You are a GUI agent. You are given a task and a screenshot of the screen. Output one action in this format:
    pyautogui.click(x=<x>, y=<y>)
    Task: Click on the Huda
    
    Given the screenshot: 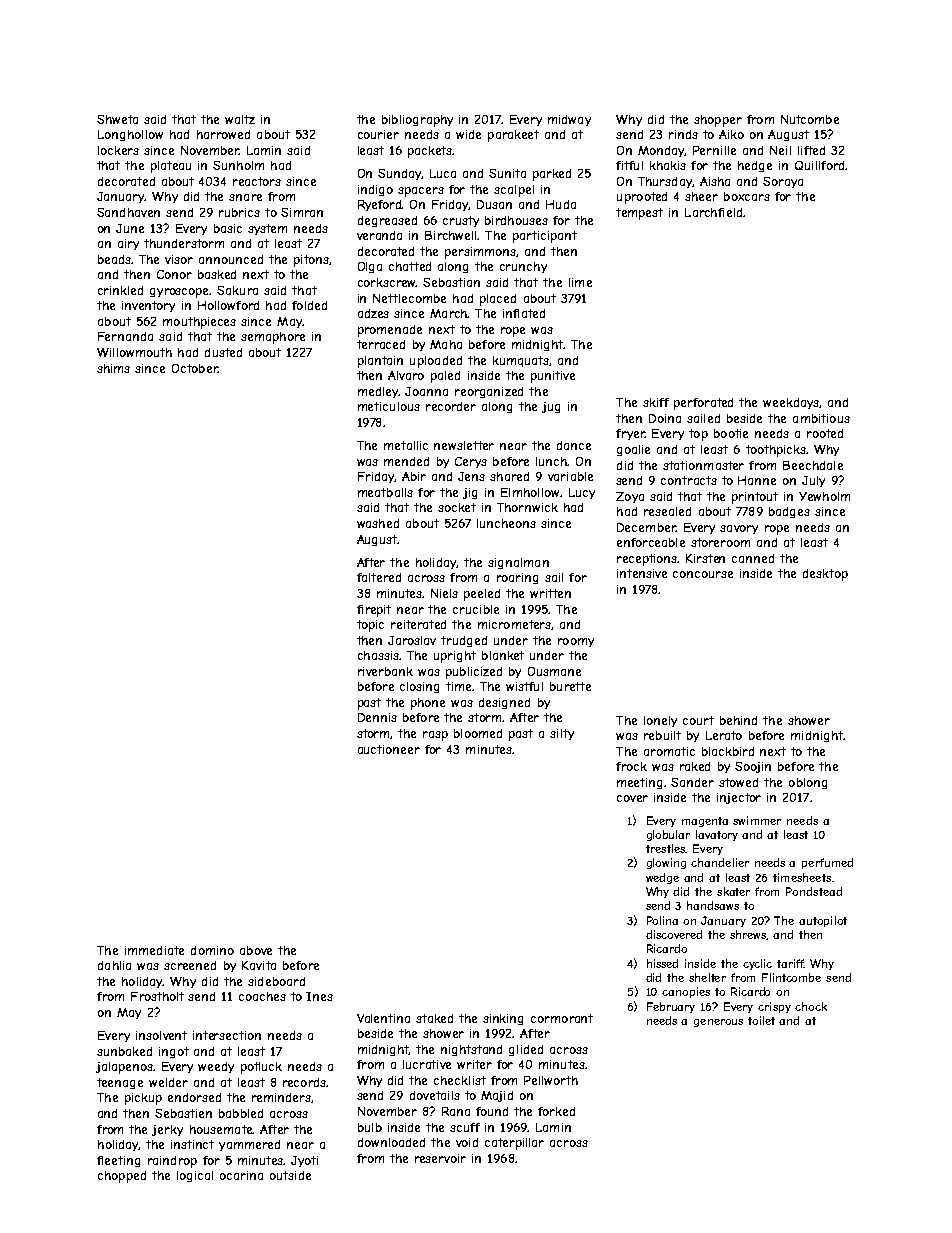 What is the action you would take?
    pyautogui.click(x=561, y=204)
